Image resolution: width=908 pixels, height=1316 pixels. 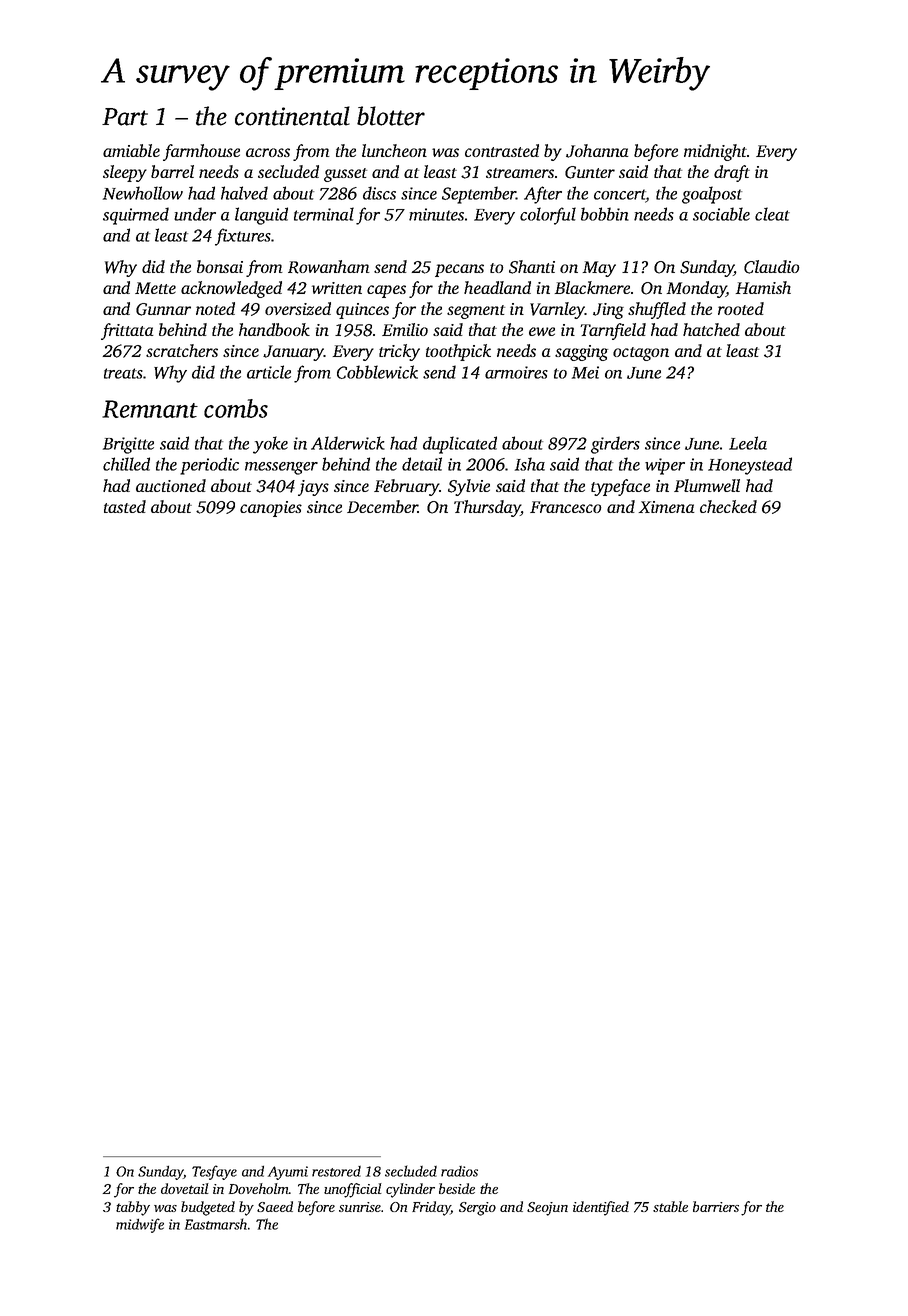 I want to click on contrasted, so click(x=502, y=150).
